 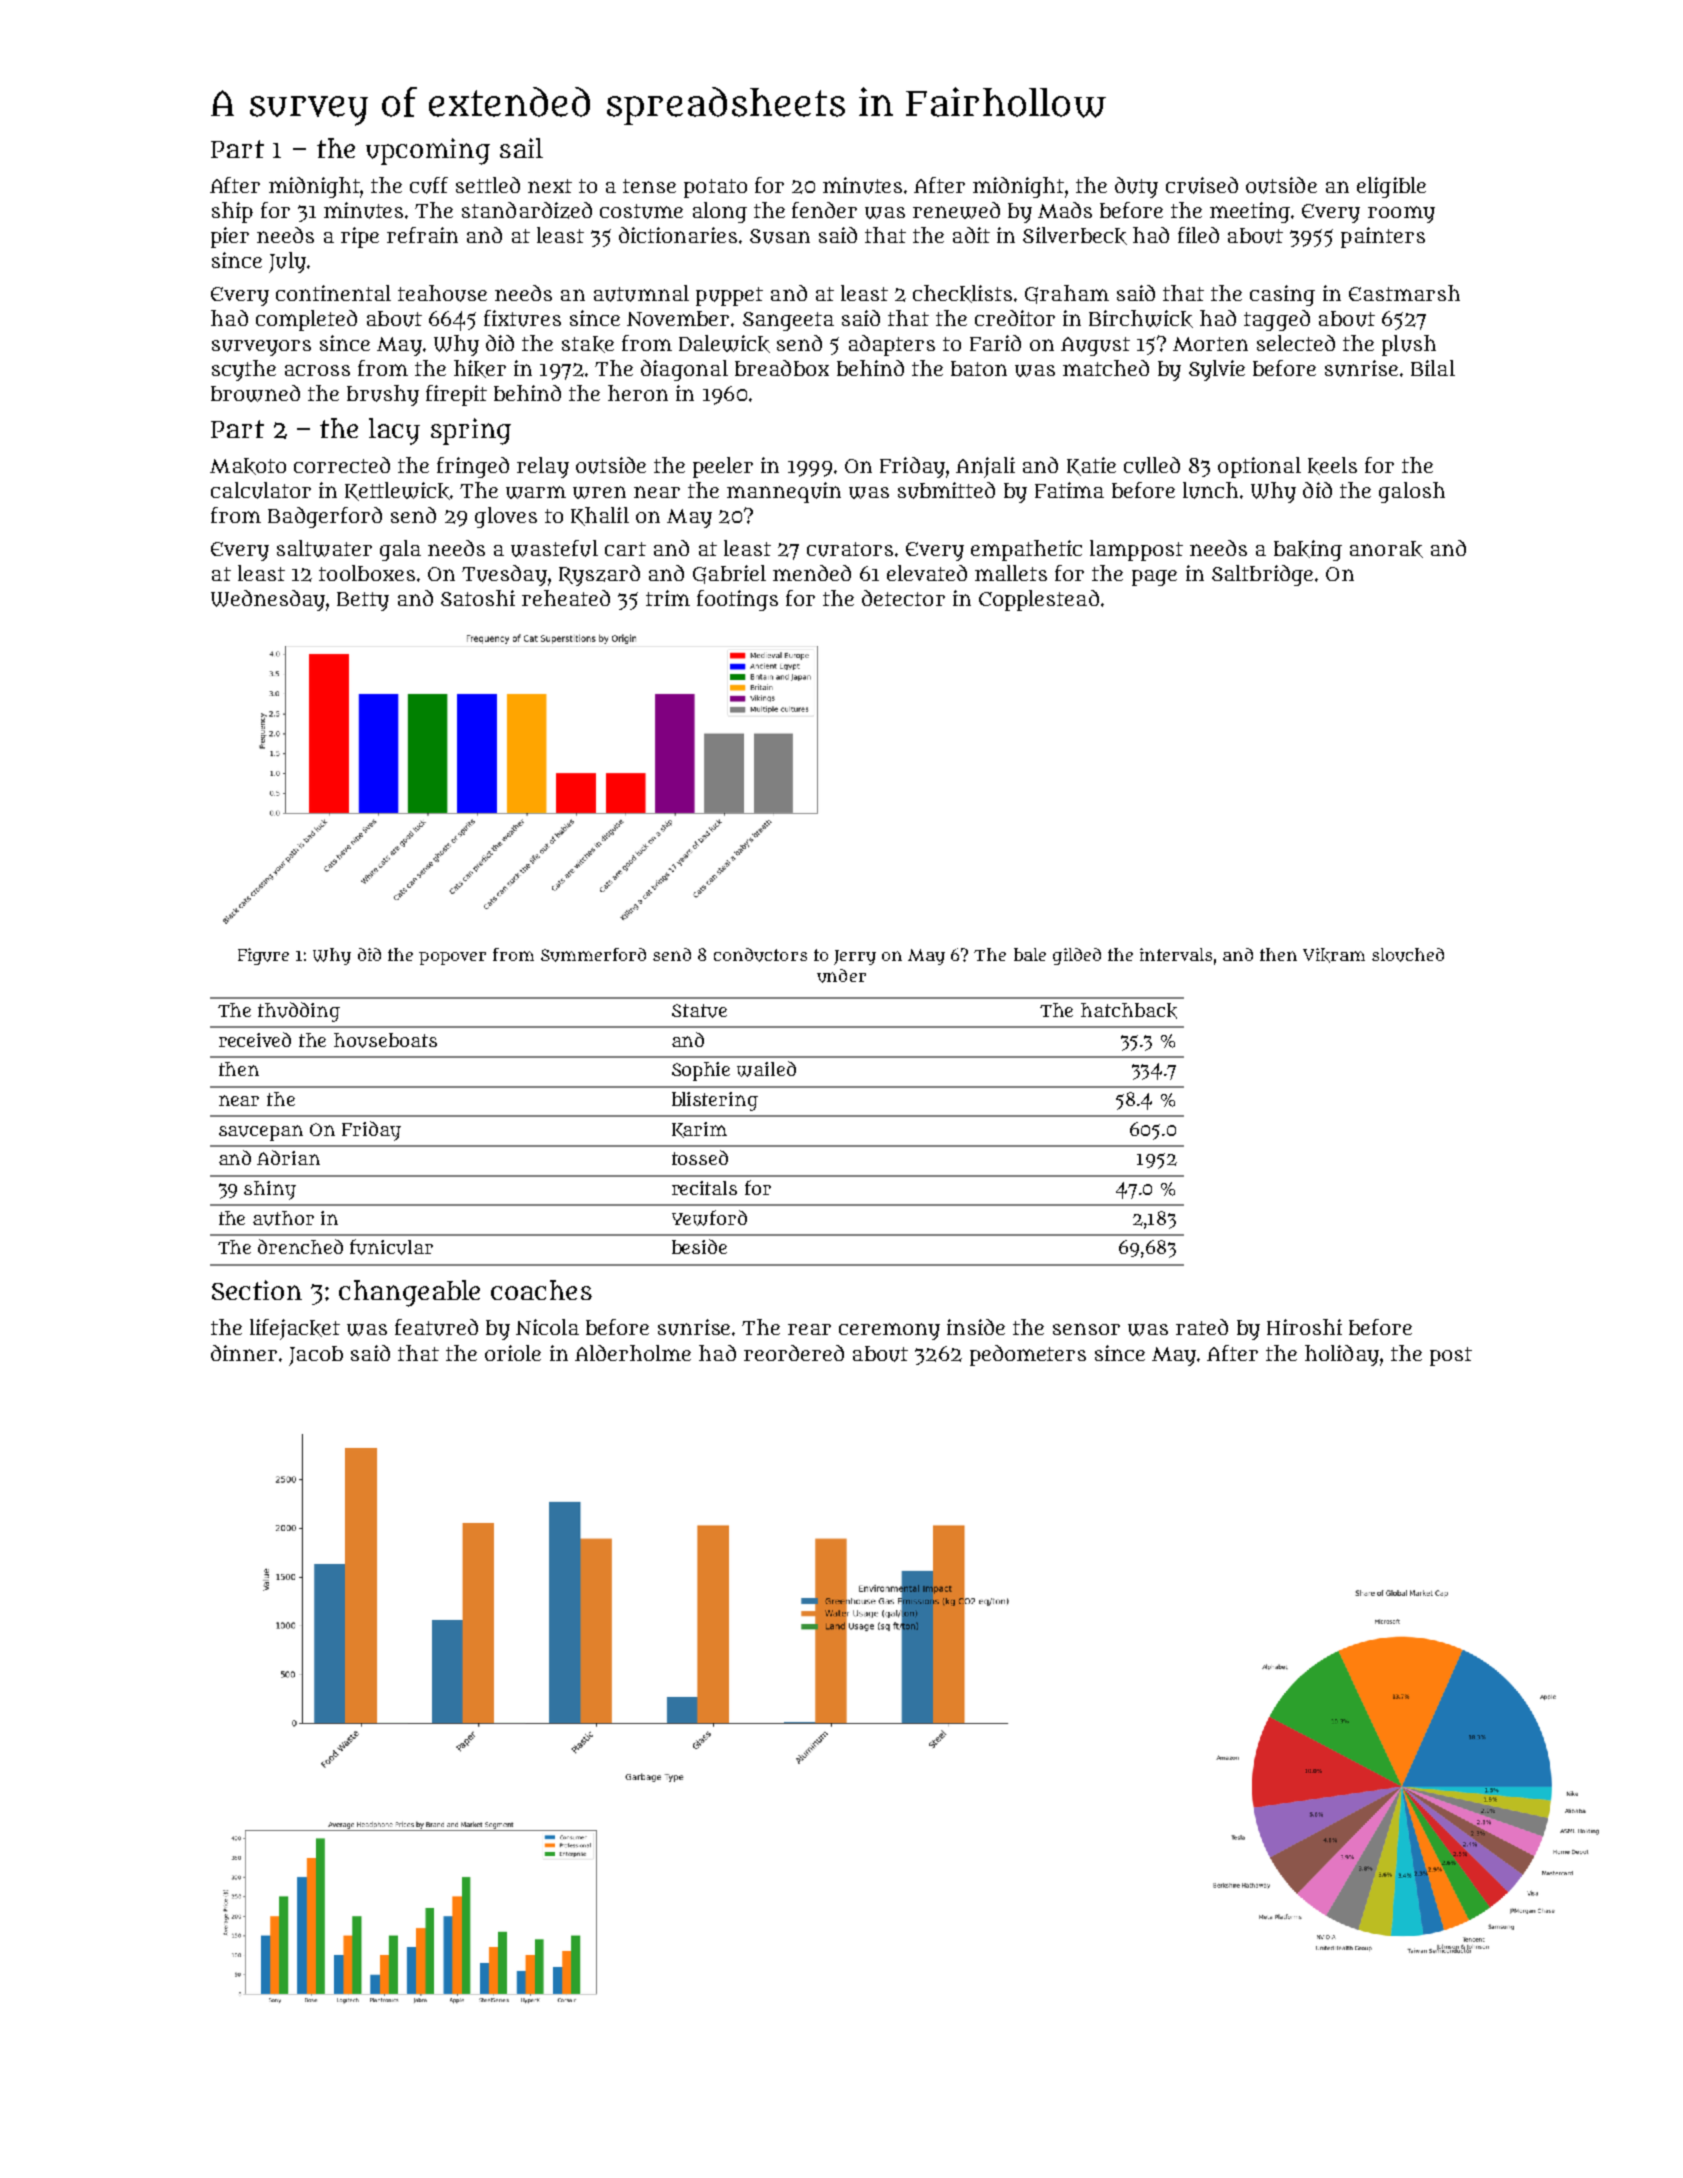 What do you see at coordinates (1086, 1329) in the screenshot?
I see `sensor` at bounding box center [1086, 1329].
